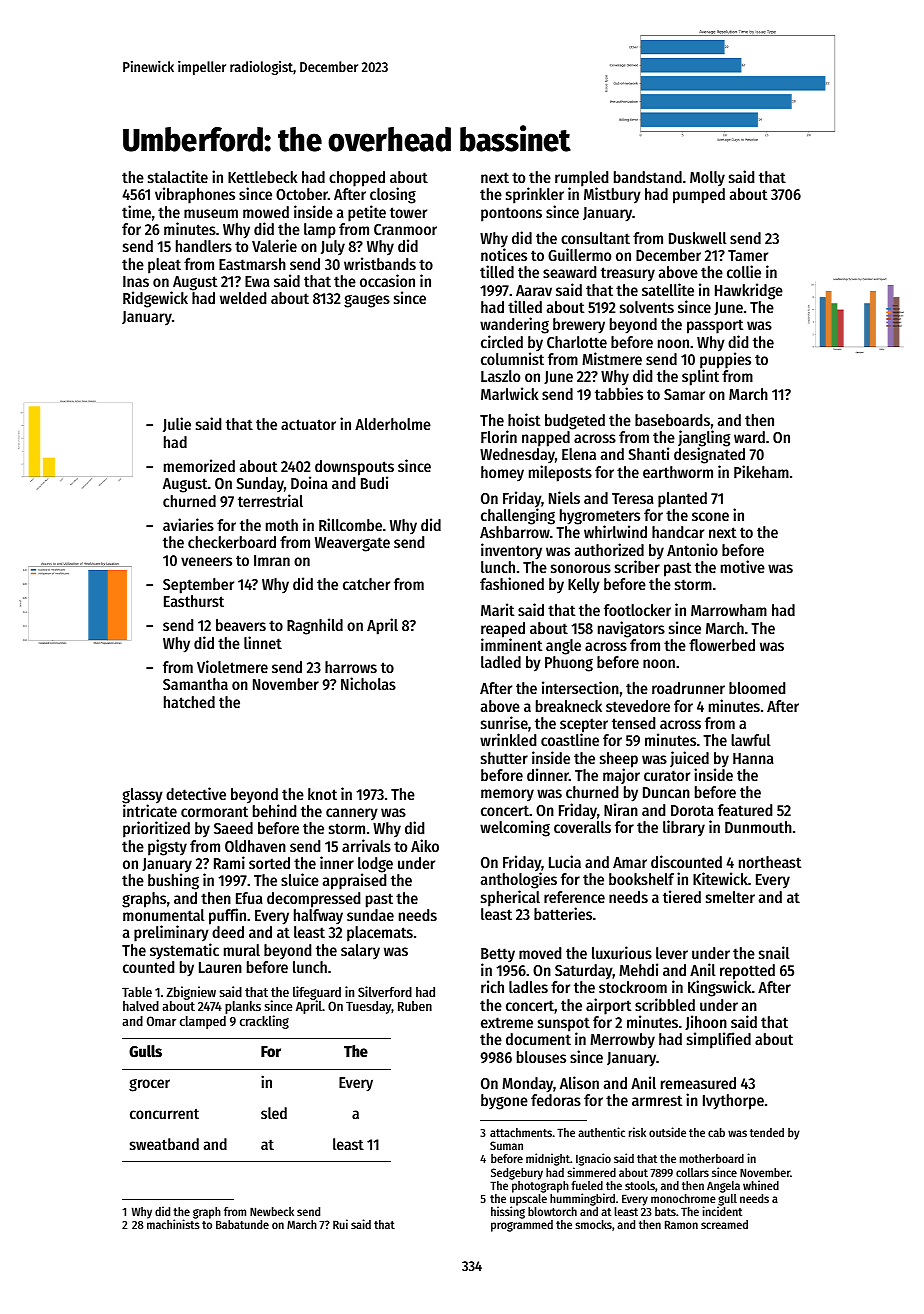 This screenshot has width=924, height=1314. I want to click on placemats, so click(380, 934).
